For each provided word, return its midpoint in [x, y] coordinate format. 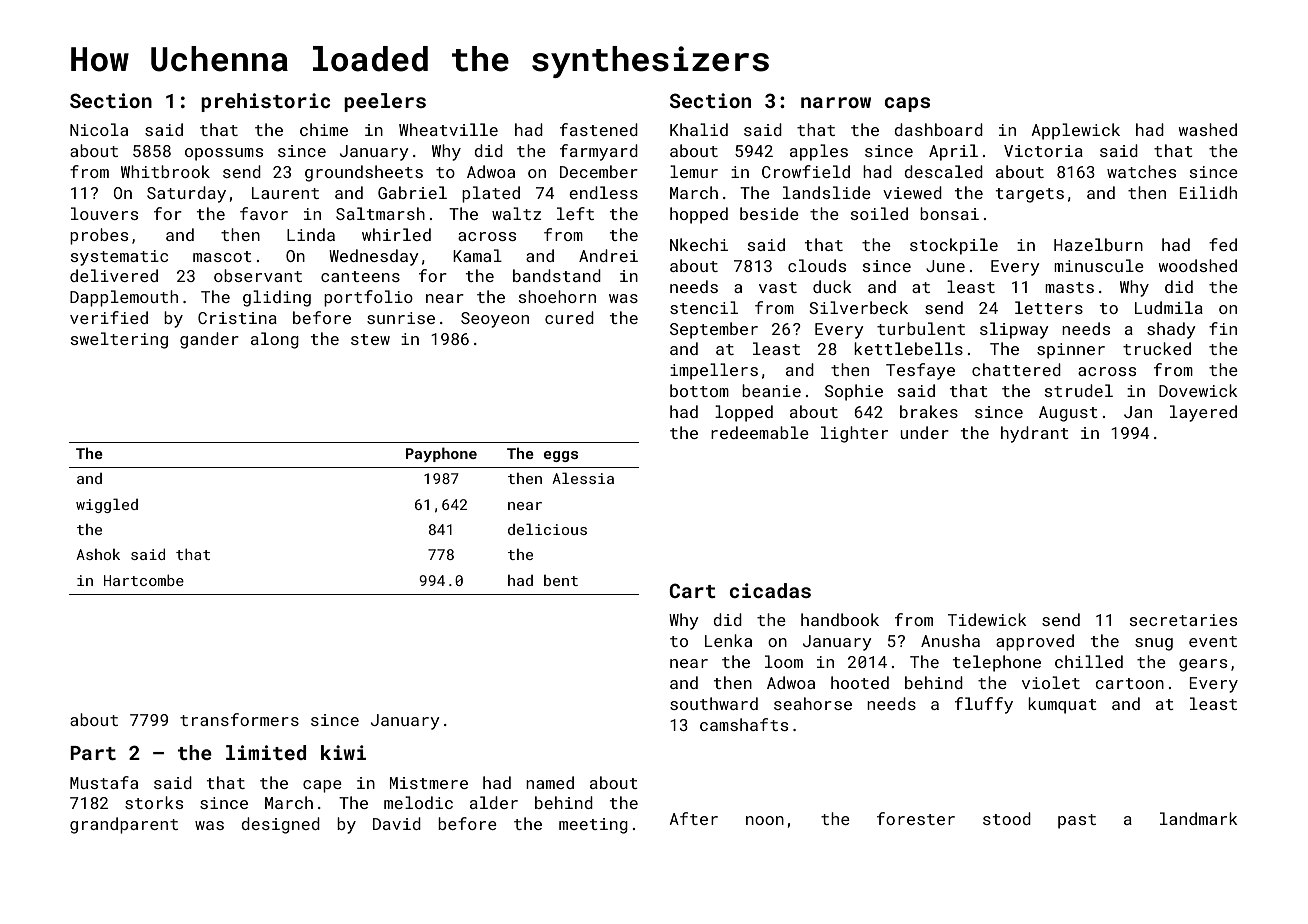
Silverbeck [858, 307]
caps [907, 104]
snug [1154, 644]
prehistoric [265, 102]
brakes [929, 411]
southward [714, 703]
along [275, 340]
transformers [239, 719]
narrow [836, 102]
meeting [593, 826]
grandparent [124, 825]
